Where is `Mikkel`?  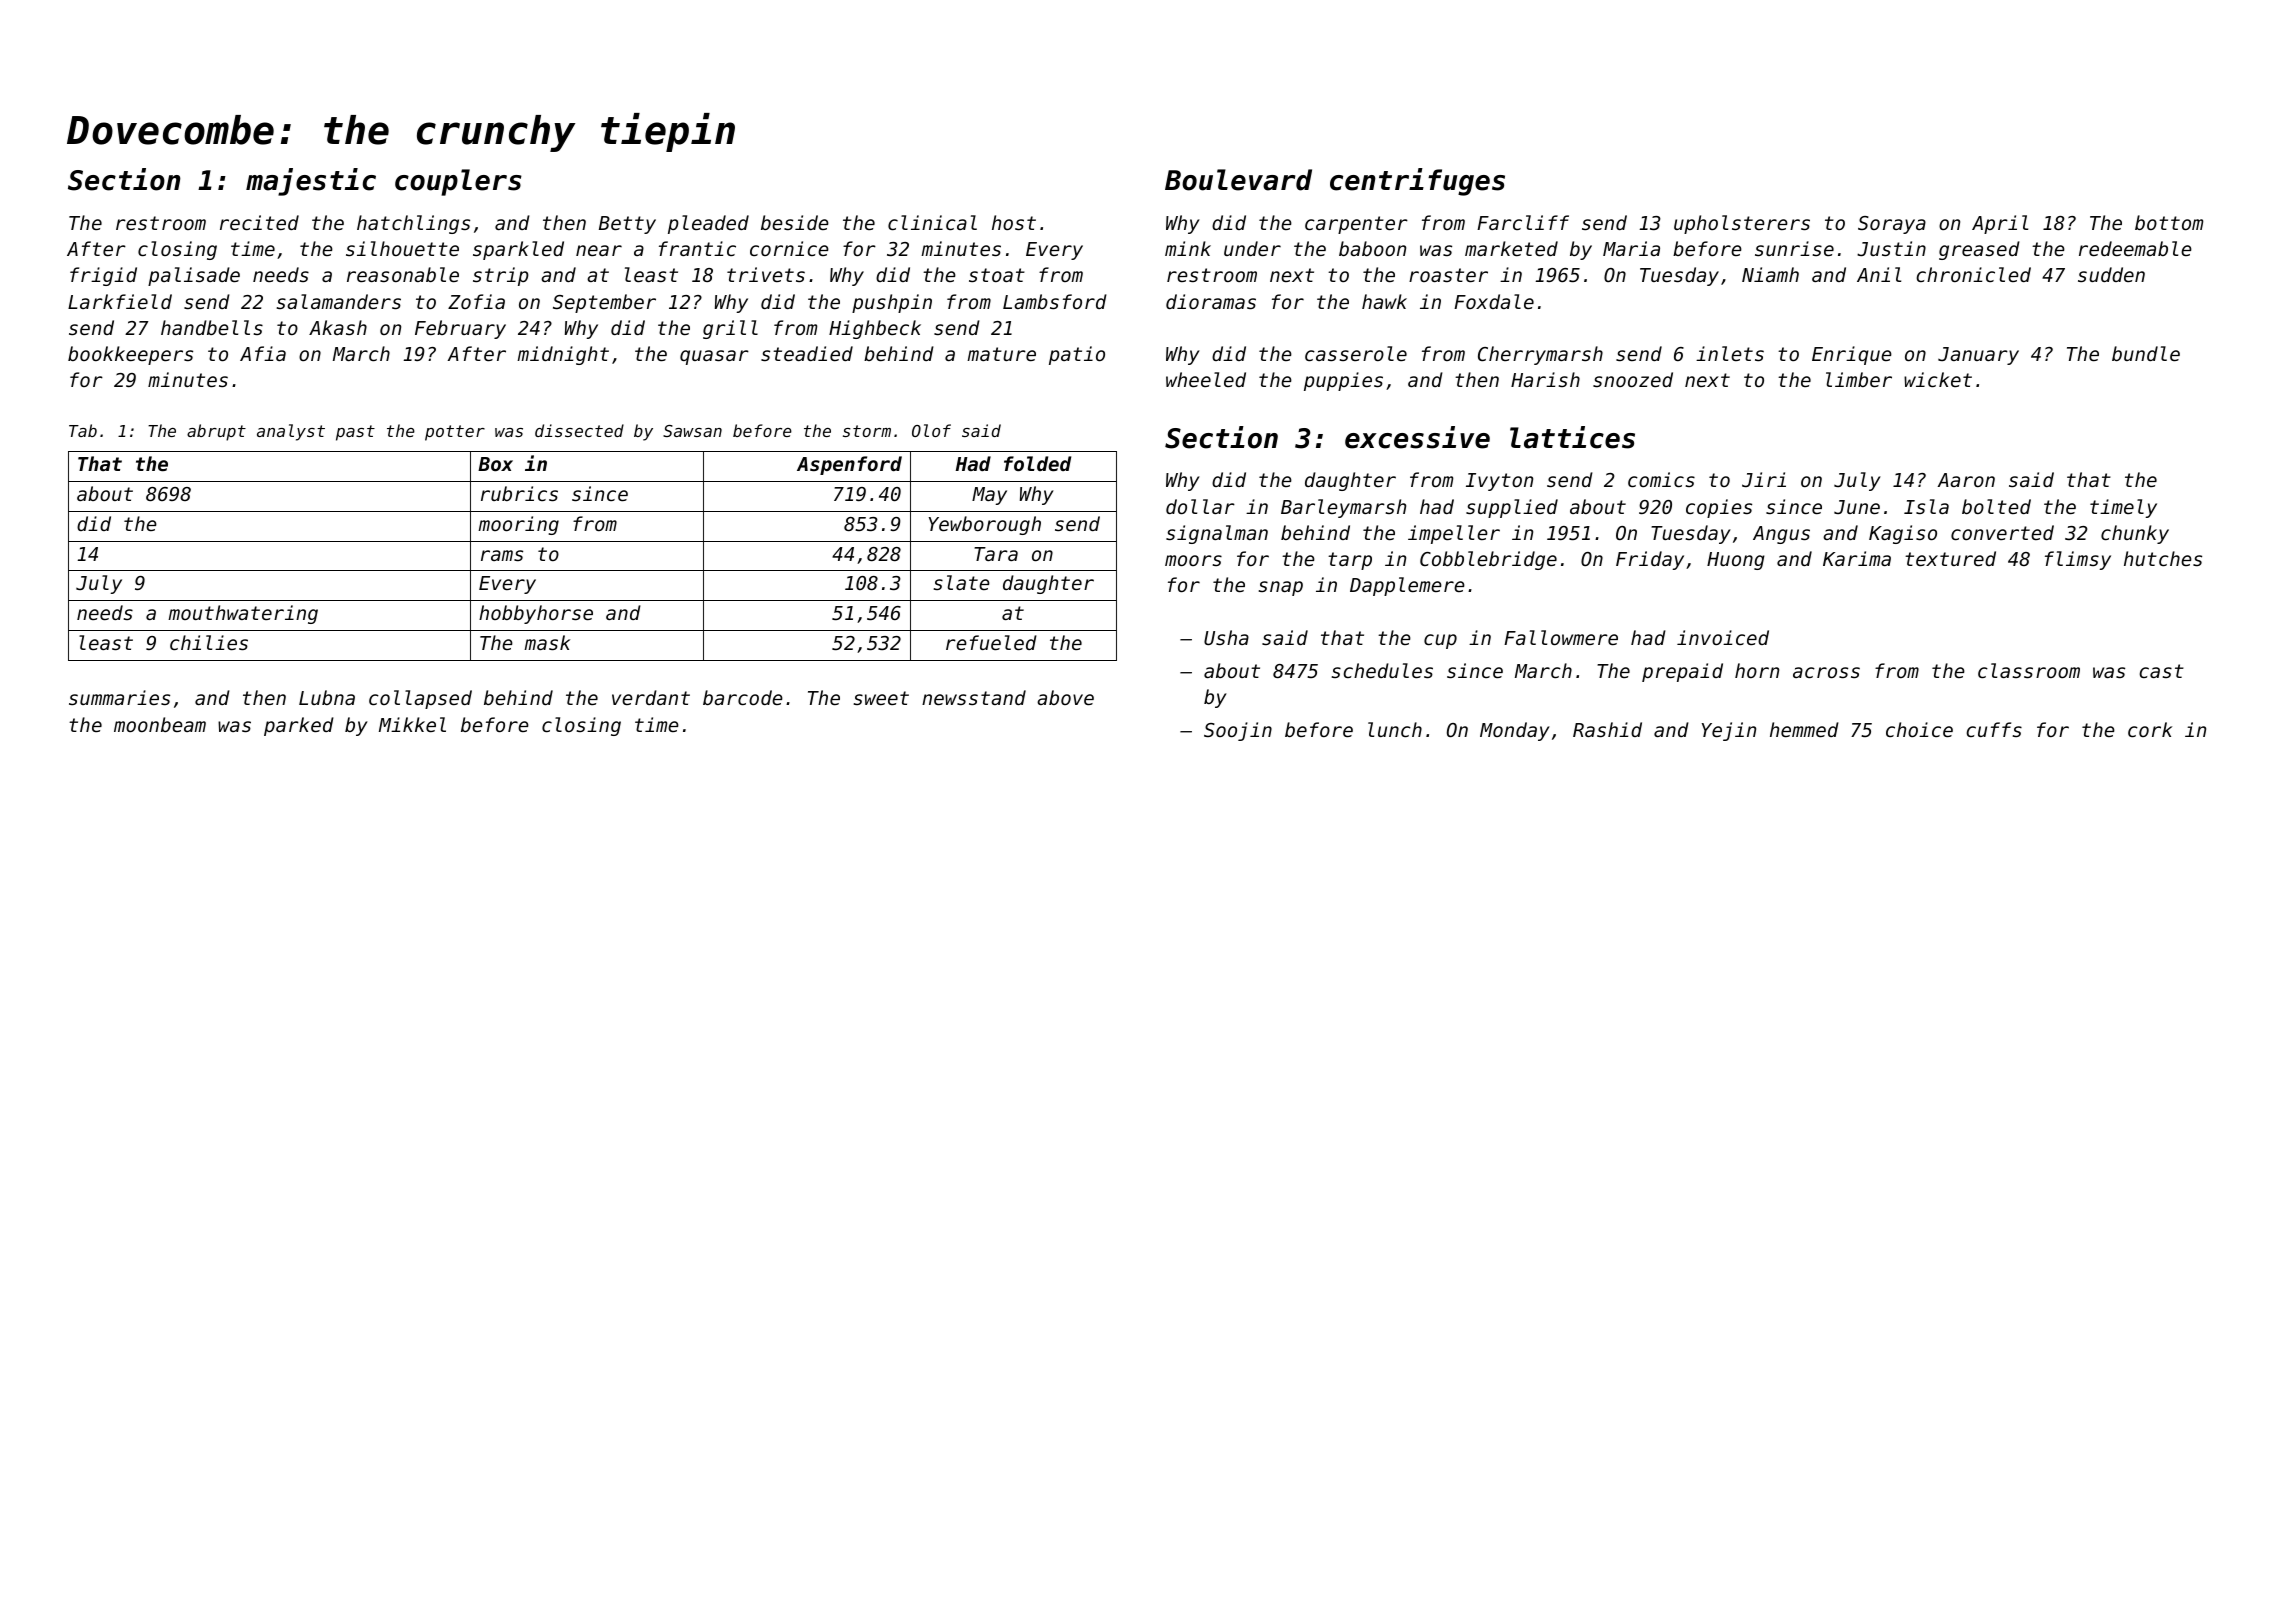
Mikkel is located at coordinates (412, 724).
